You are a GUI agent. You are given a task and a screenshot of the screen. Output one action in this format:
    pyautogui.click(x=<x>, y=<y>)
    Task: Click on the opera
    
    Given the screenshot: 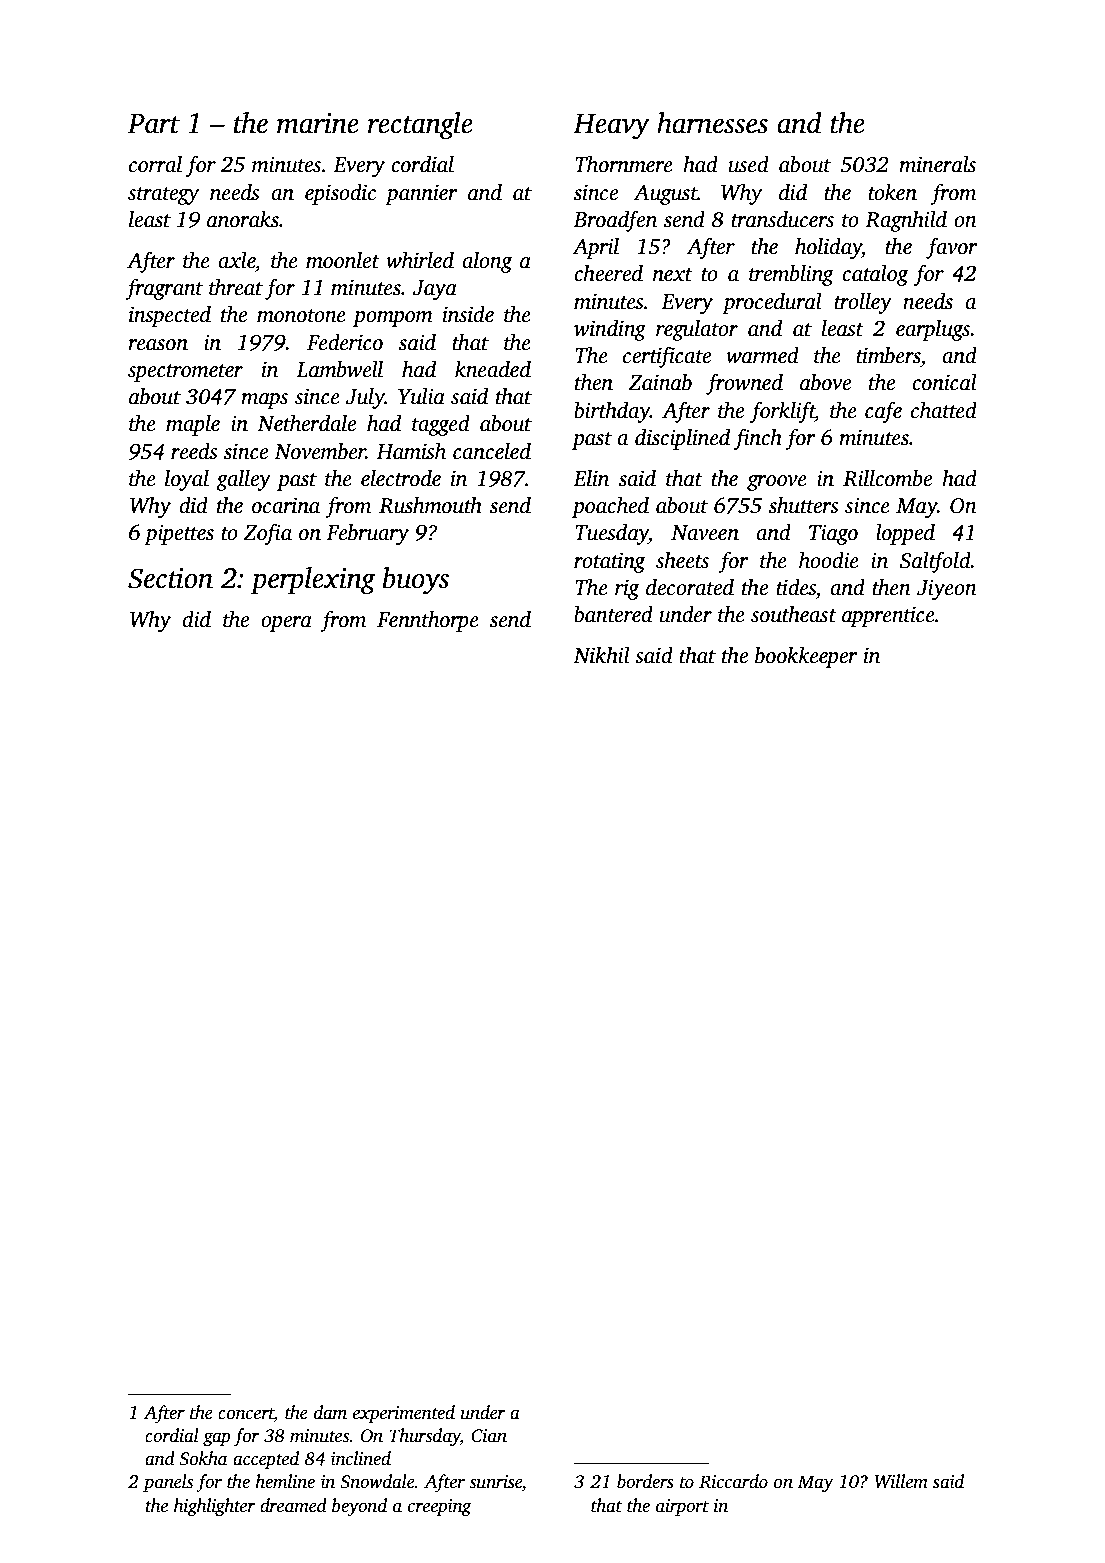 What is the action you would take?
    pyautogui.click(x=286, y=624)
